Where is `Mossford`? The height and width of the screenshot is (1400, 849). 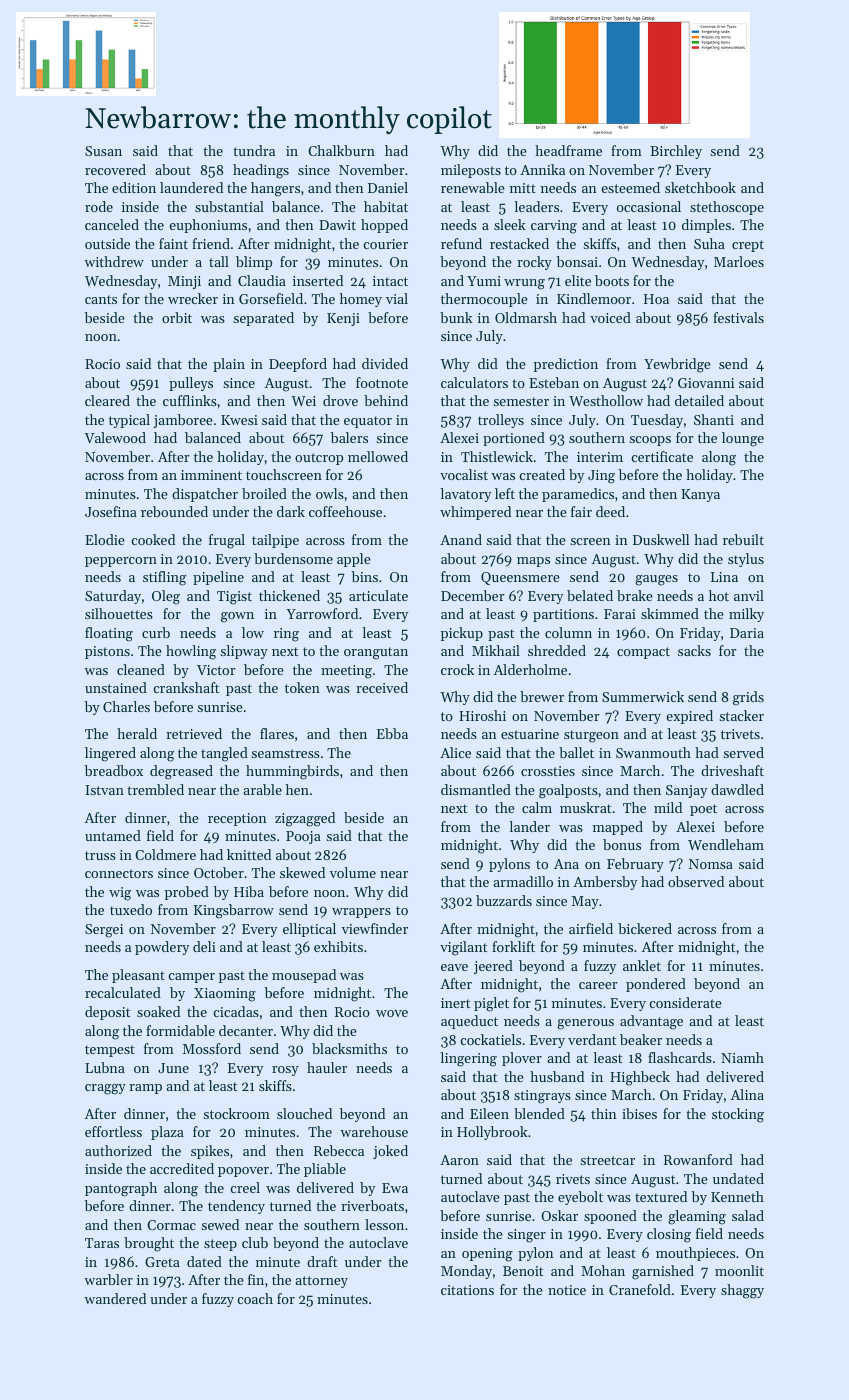
Mossford is located at coordinates (212, 1048).
